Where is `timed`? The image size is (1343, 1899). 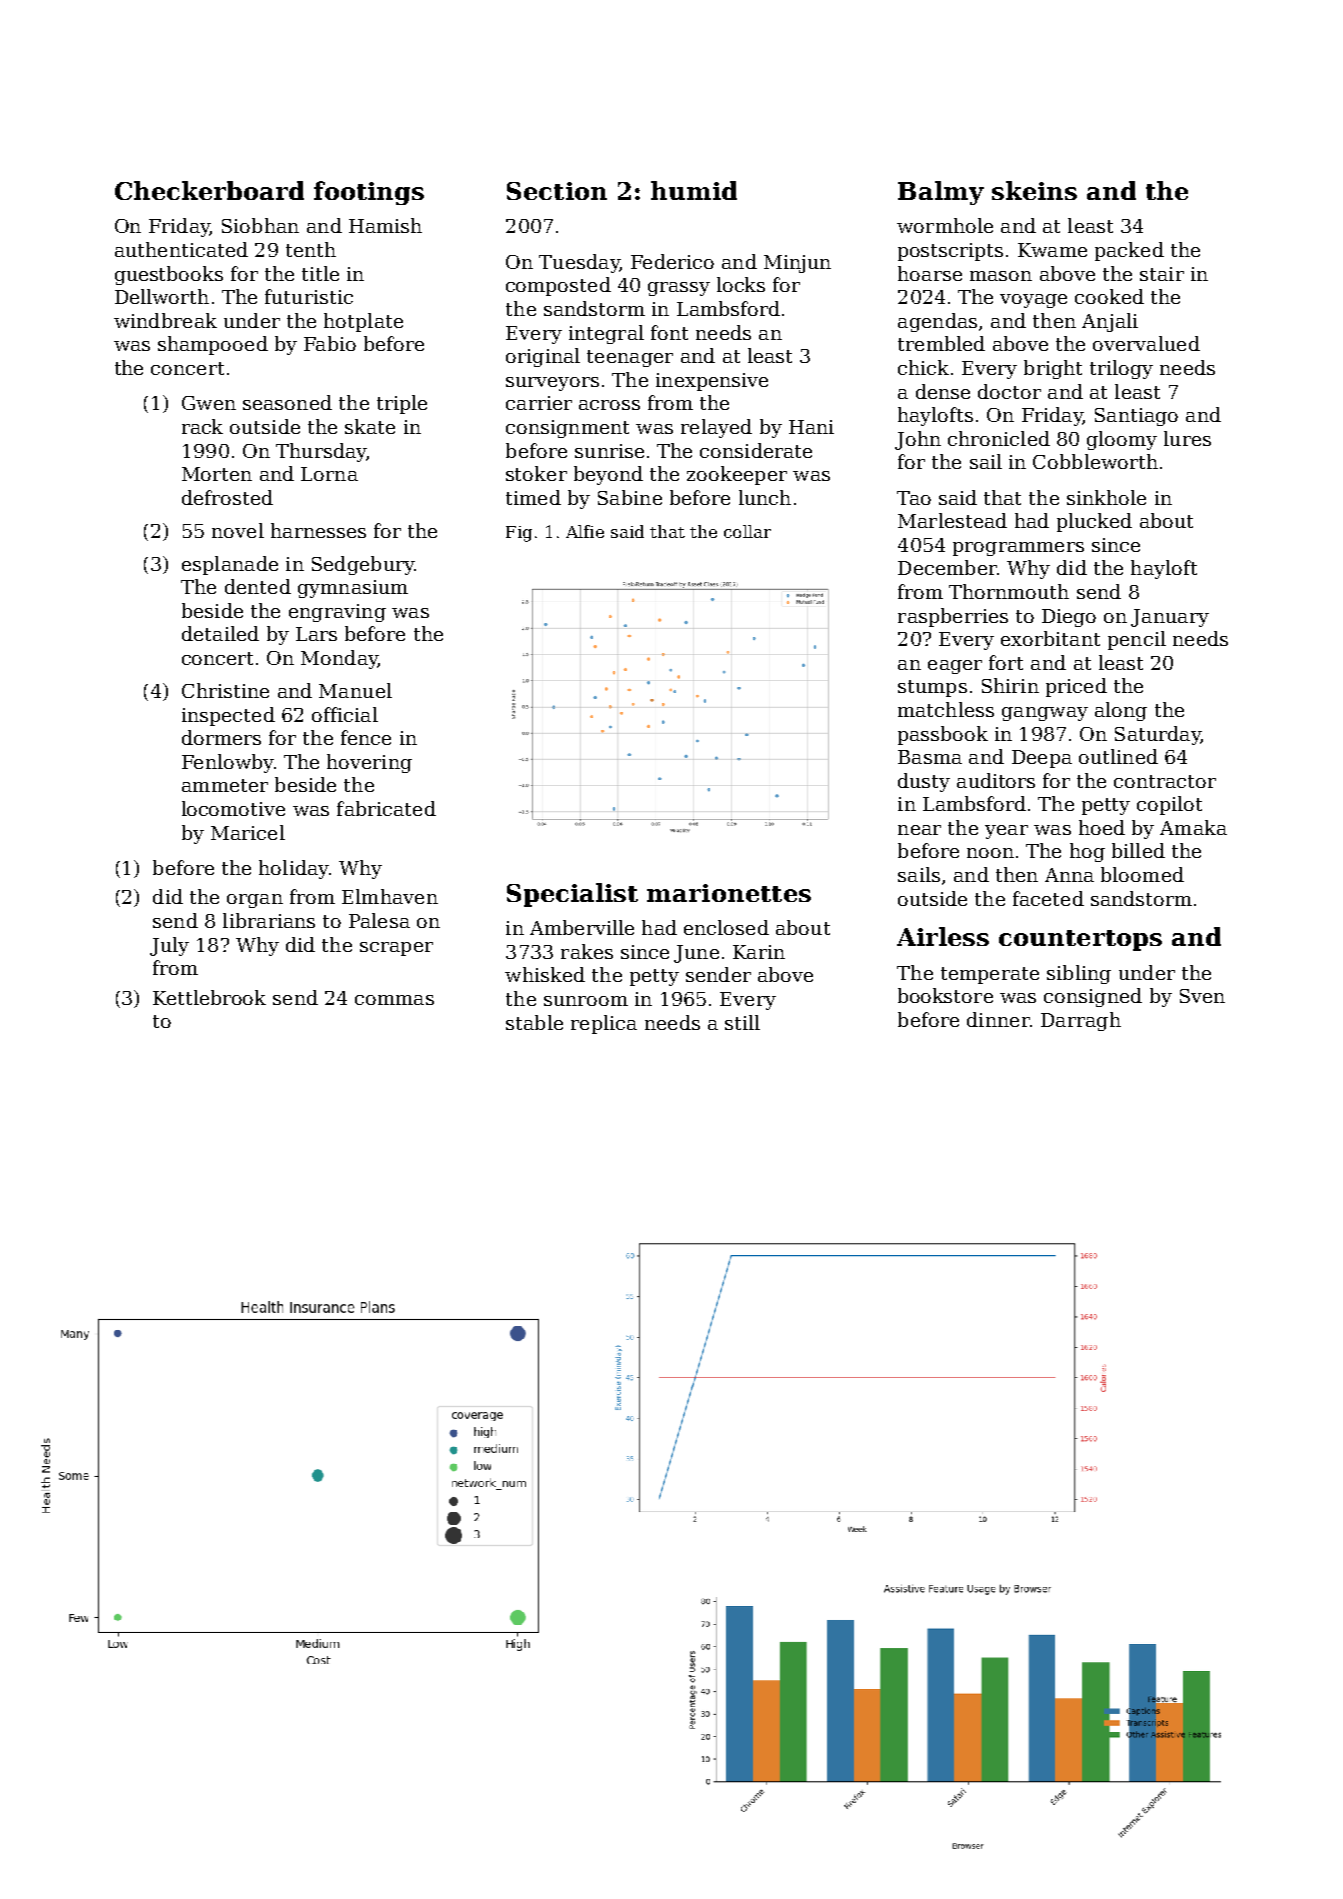
timed is located at coordinates (533, 497).
